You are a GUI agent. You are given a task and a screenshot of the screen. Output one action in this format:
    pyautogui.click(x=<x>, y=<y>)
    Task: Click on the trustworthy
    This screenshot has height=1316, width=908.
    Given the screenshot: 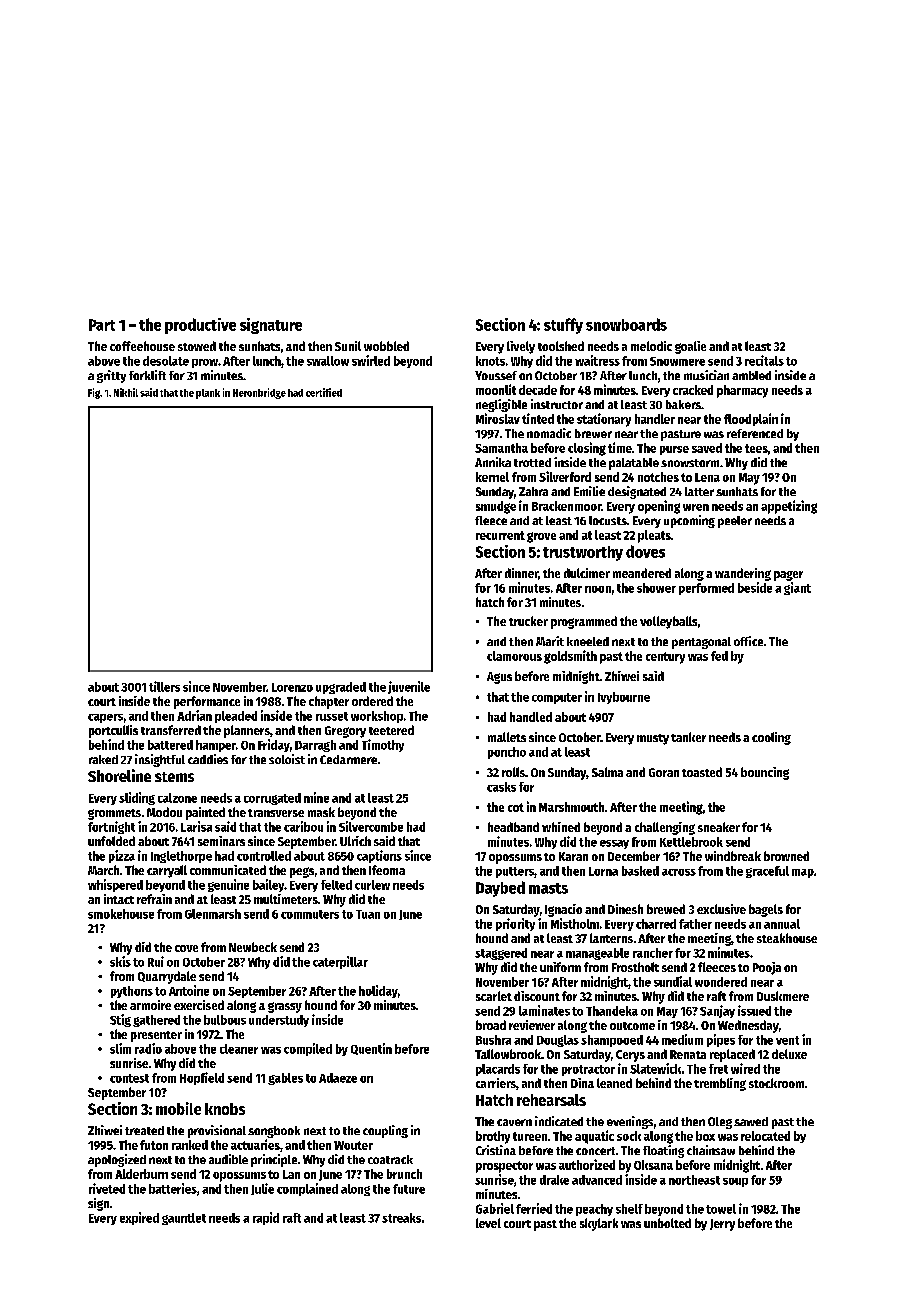 What is the action you would take?
    pyautogui.click(x=583, y=553)
